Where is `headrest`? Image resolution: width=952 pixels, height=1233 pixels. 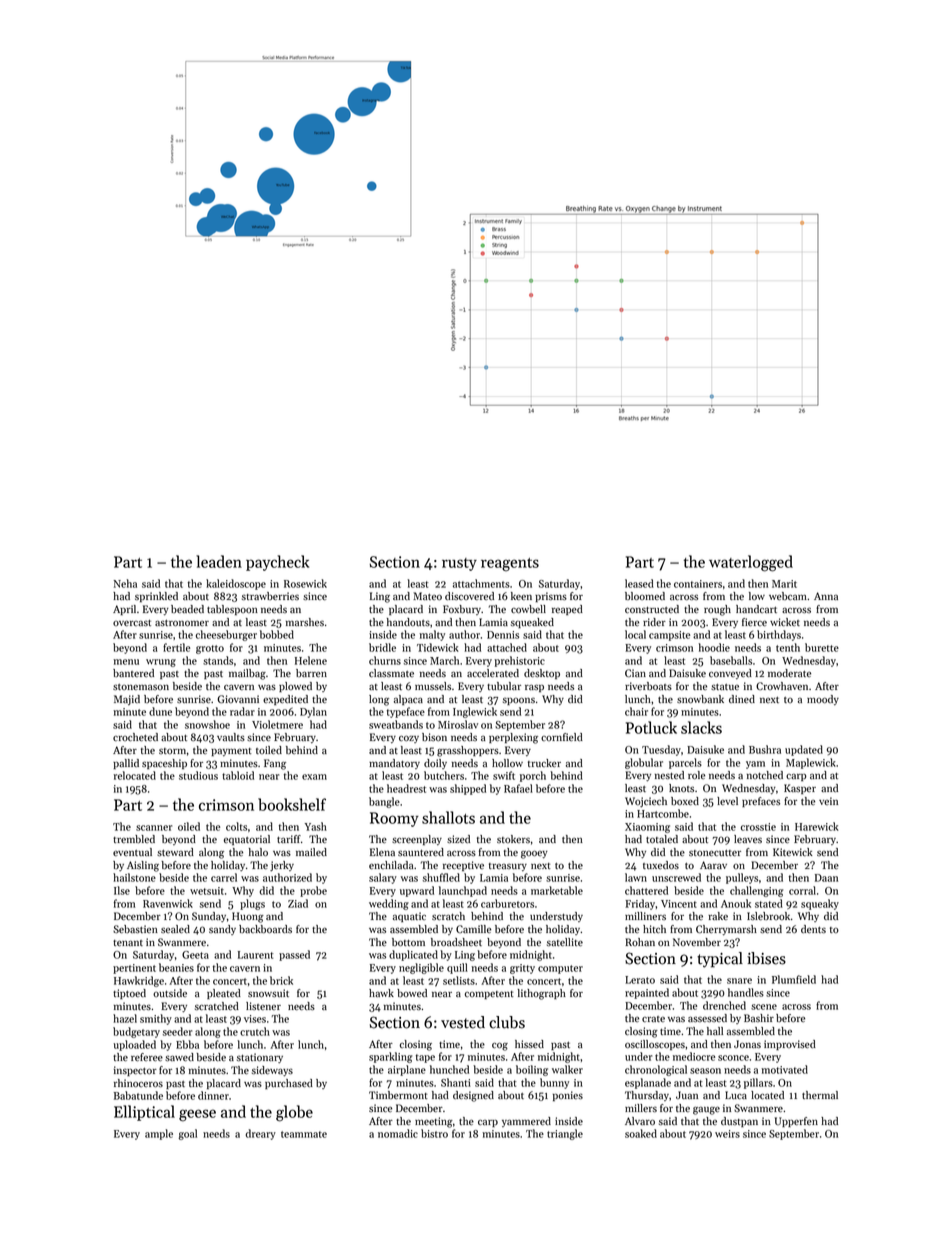
headrest is located at coordinates (406, 788).
